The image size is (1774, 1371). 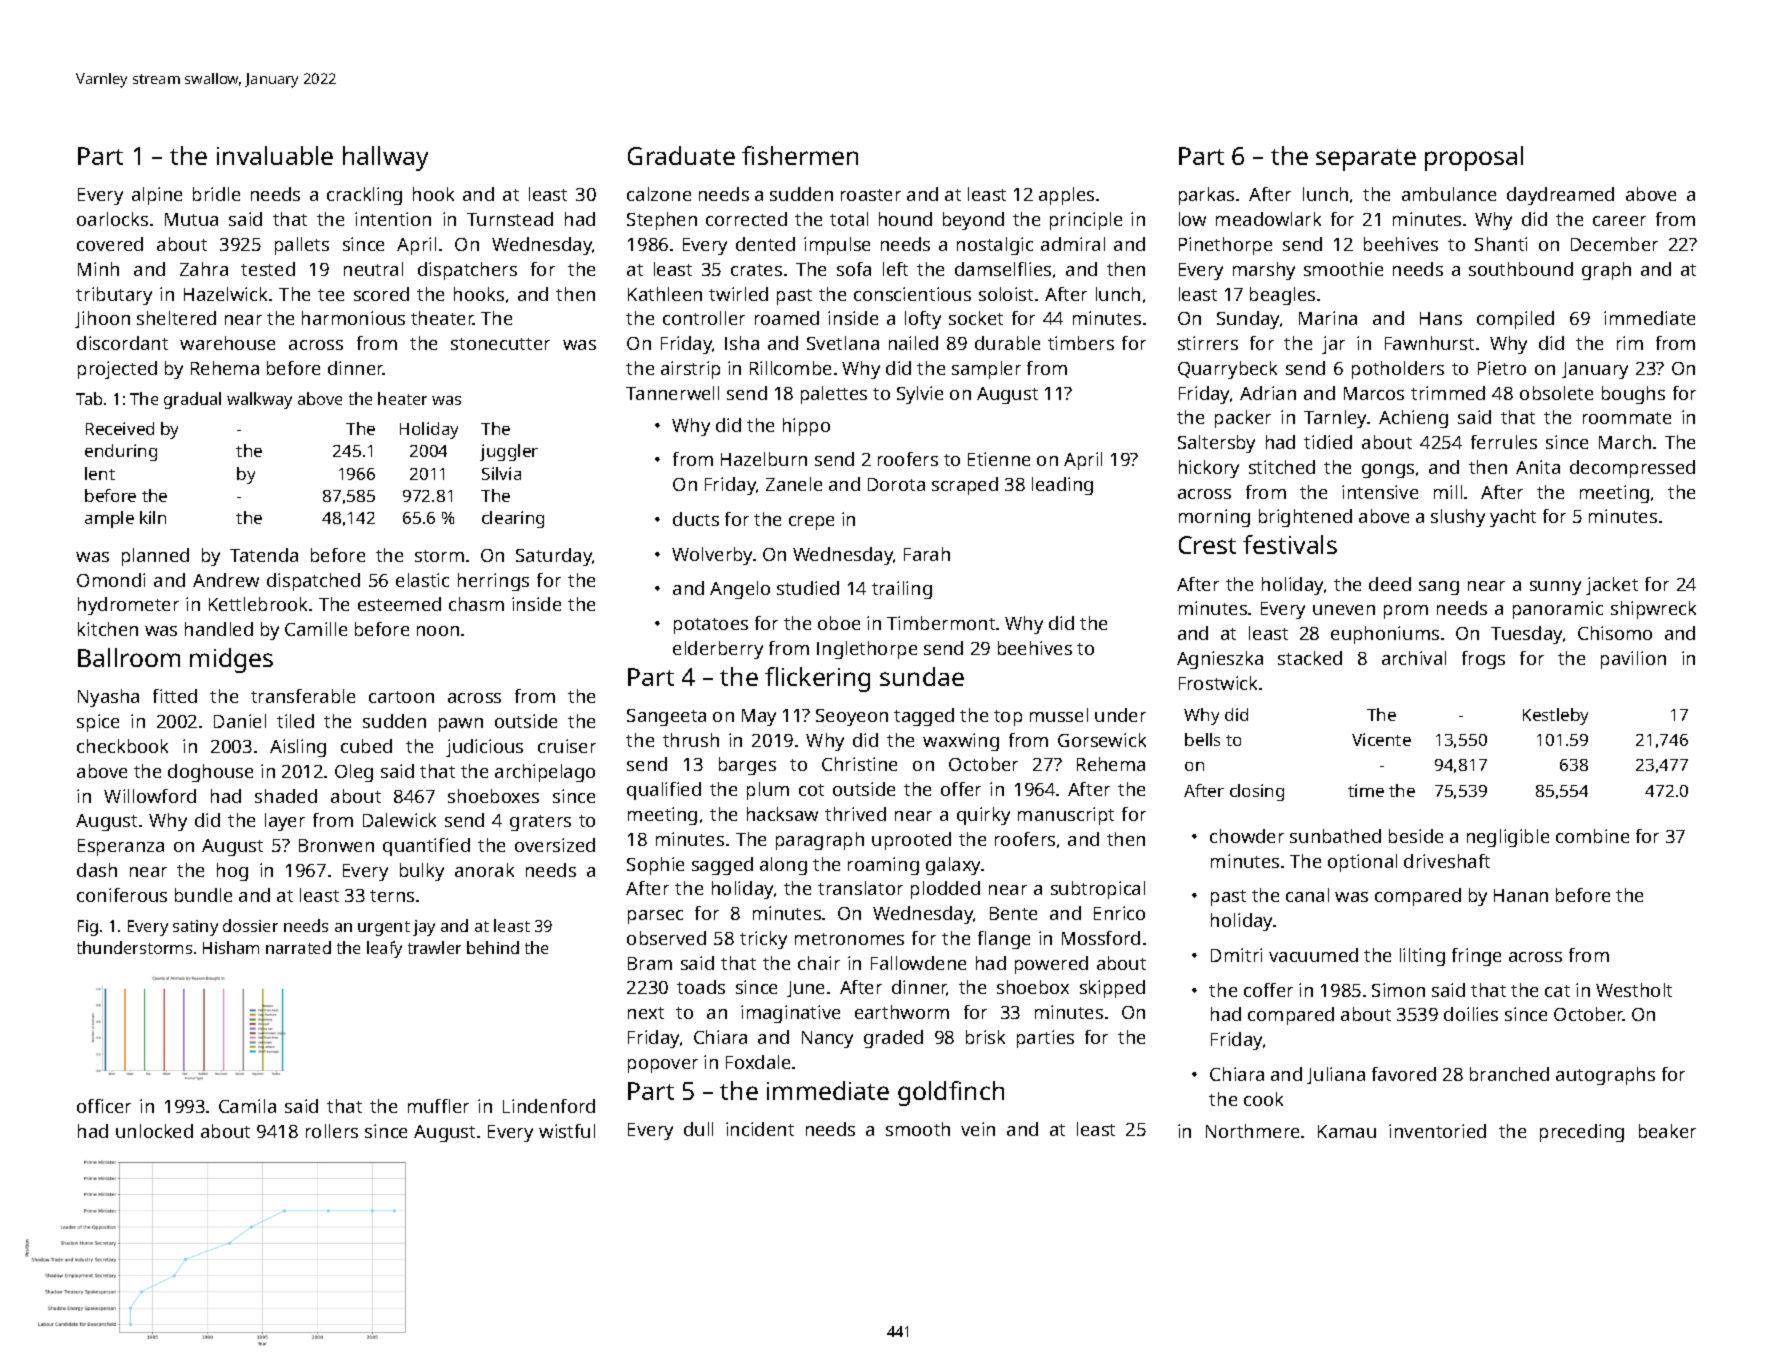 I want to click on hog, so click(x=232, y=872).
